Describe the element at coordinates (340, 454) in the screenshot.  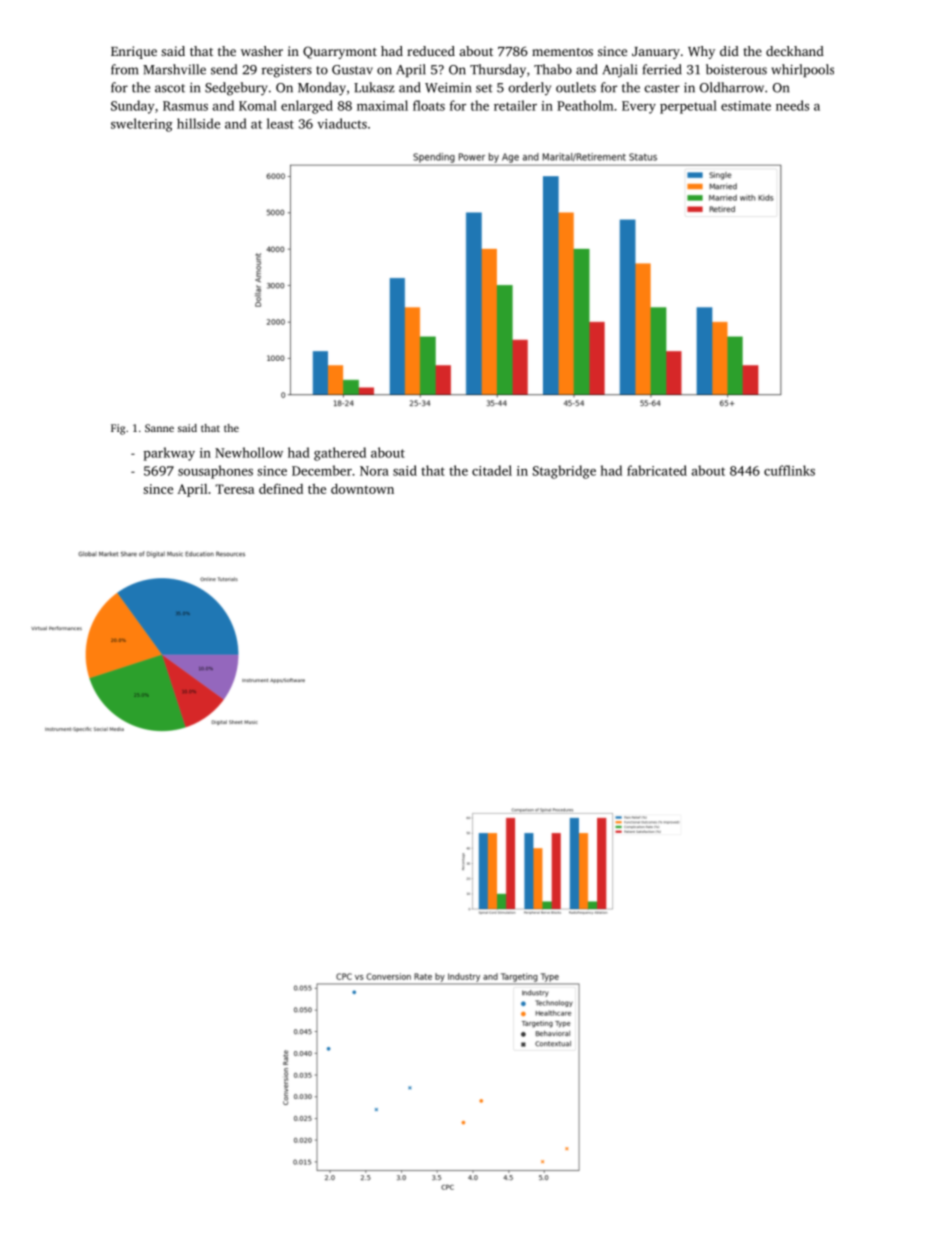
I see `gathered` at that location.
